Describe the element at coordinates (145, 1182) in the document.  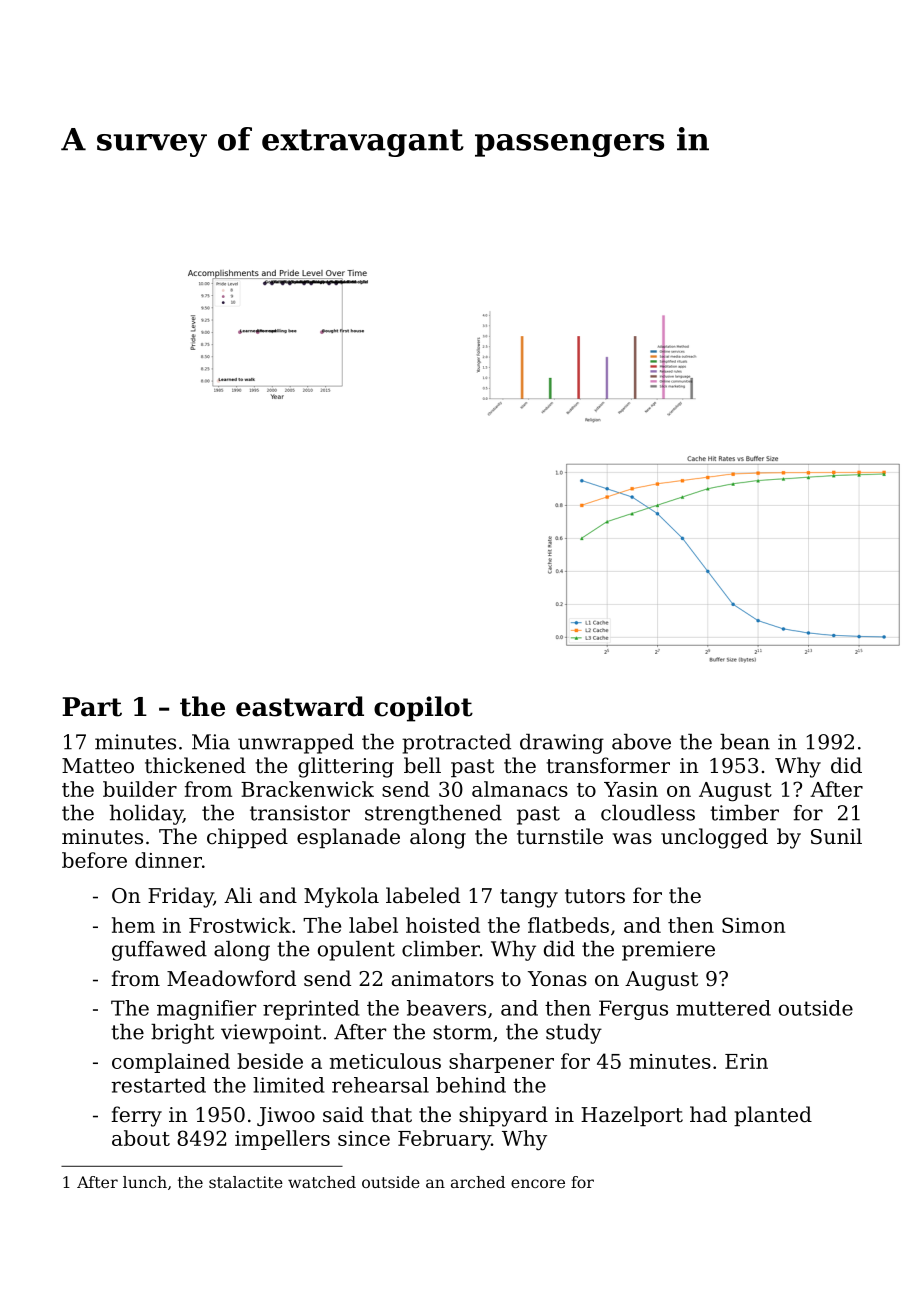
I see `lunch` at that location.
